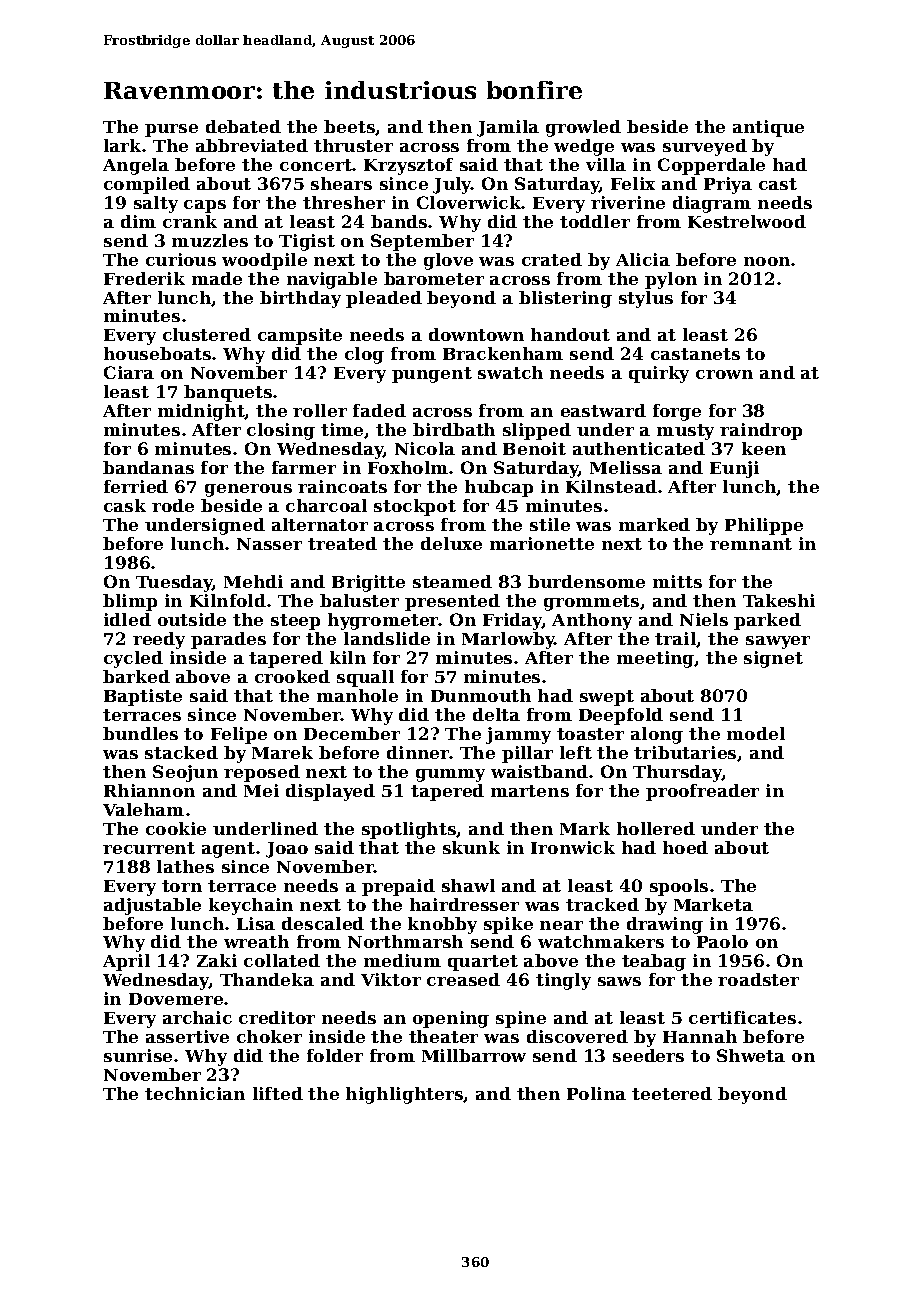 This image has height=1308, width=924. Describe the element at coordinates (711, 166) in the image. I see `Copperdale` at that location.
